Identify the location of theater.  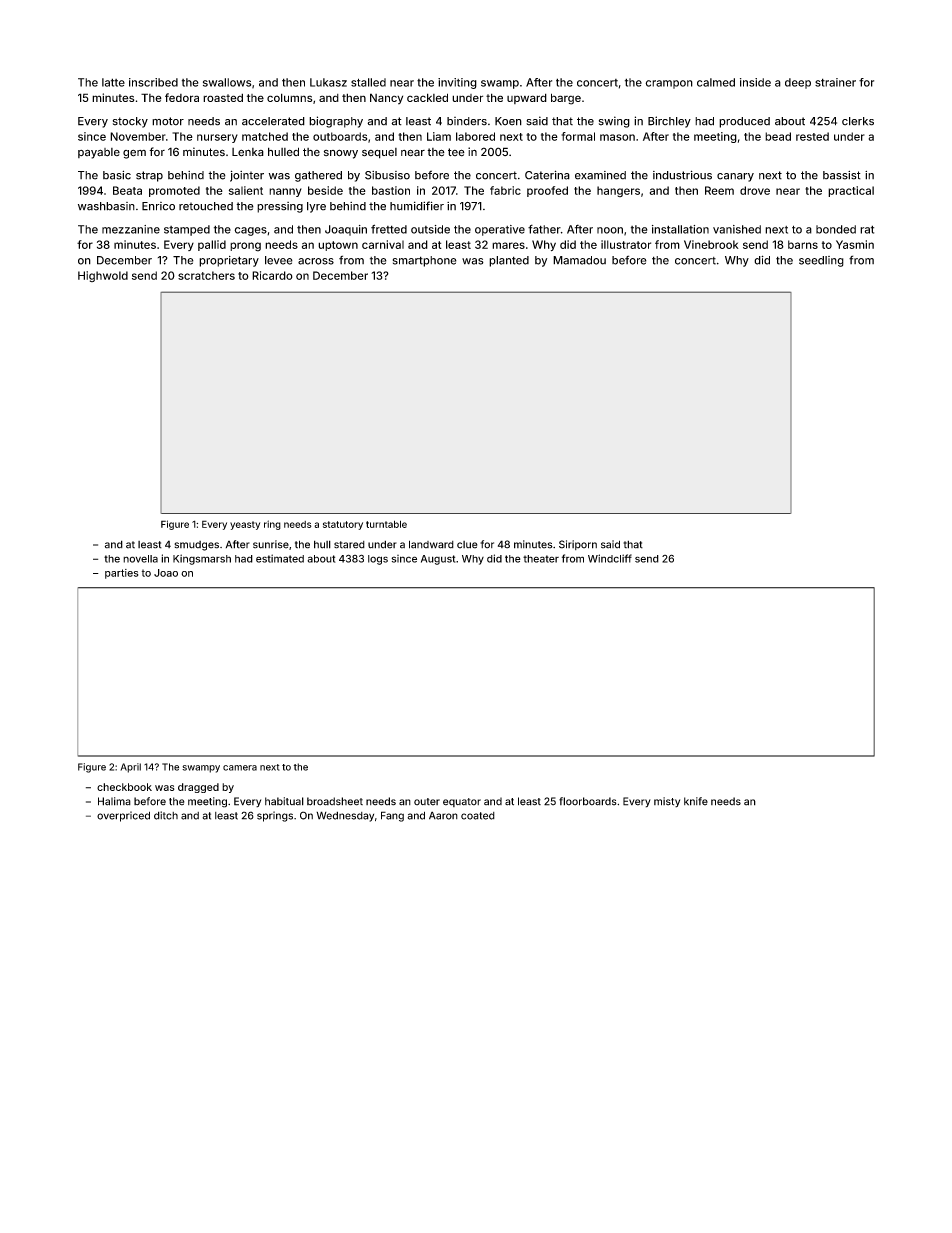
(541, 559).
